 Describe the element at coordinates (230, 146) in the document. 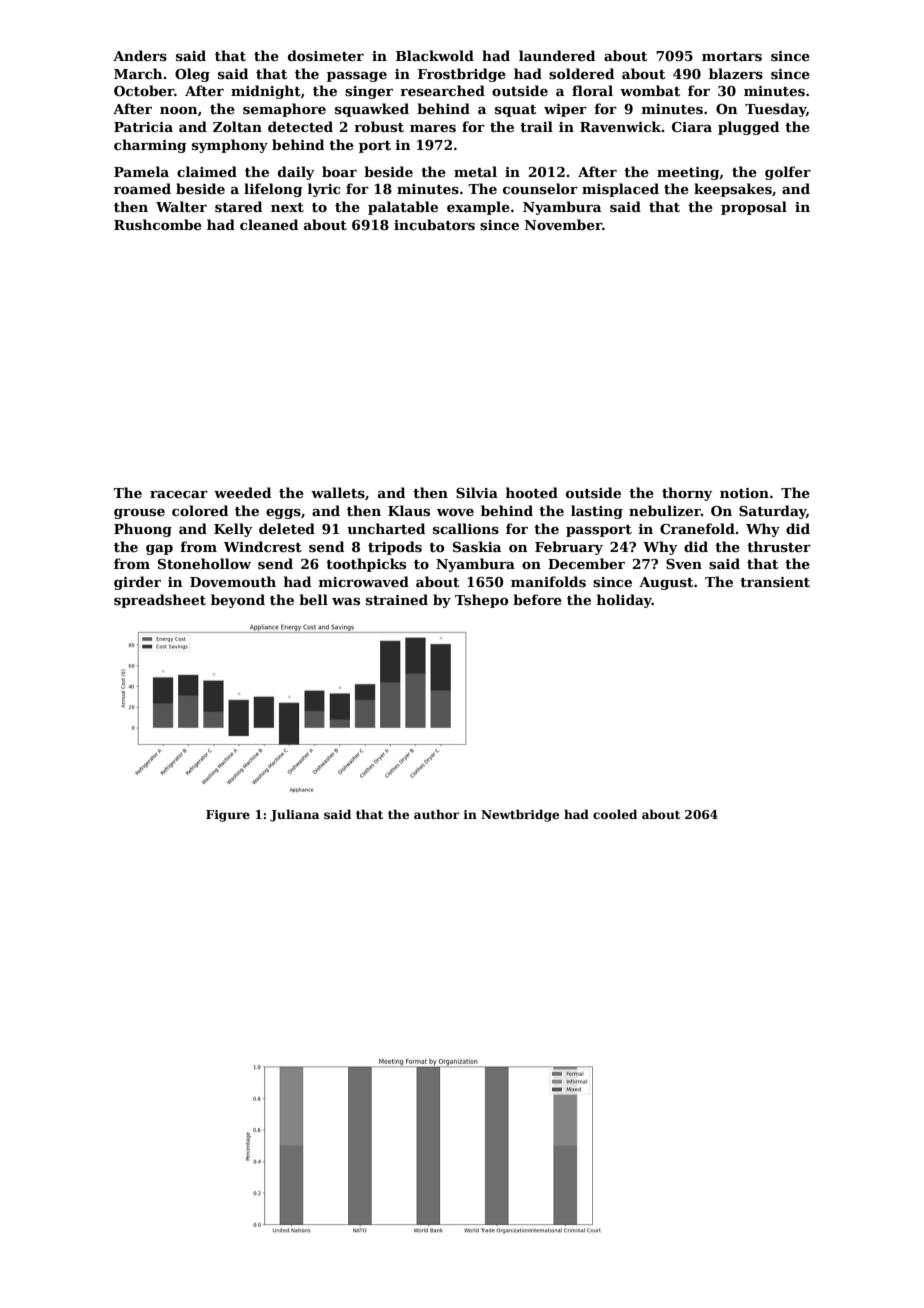

I see `symphony` at that location.
